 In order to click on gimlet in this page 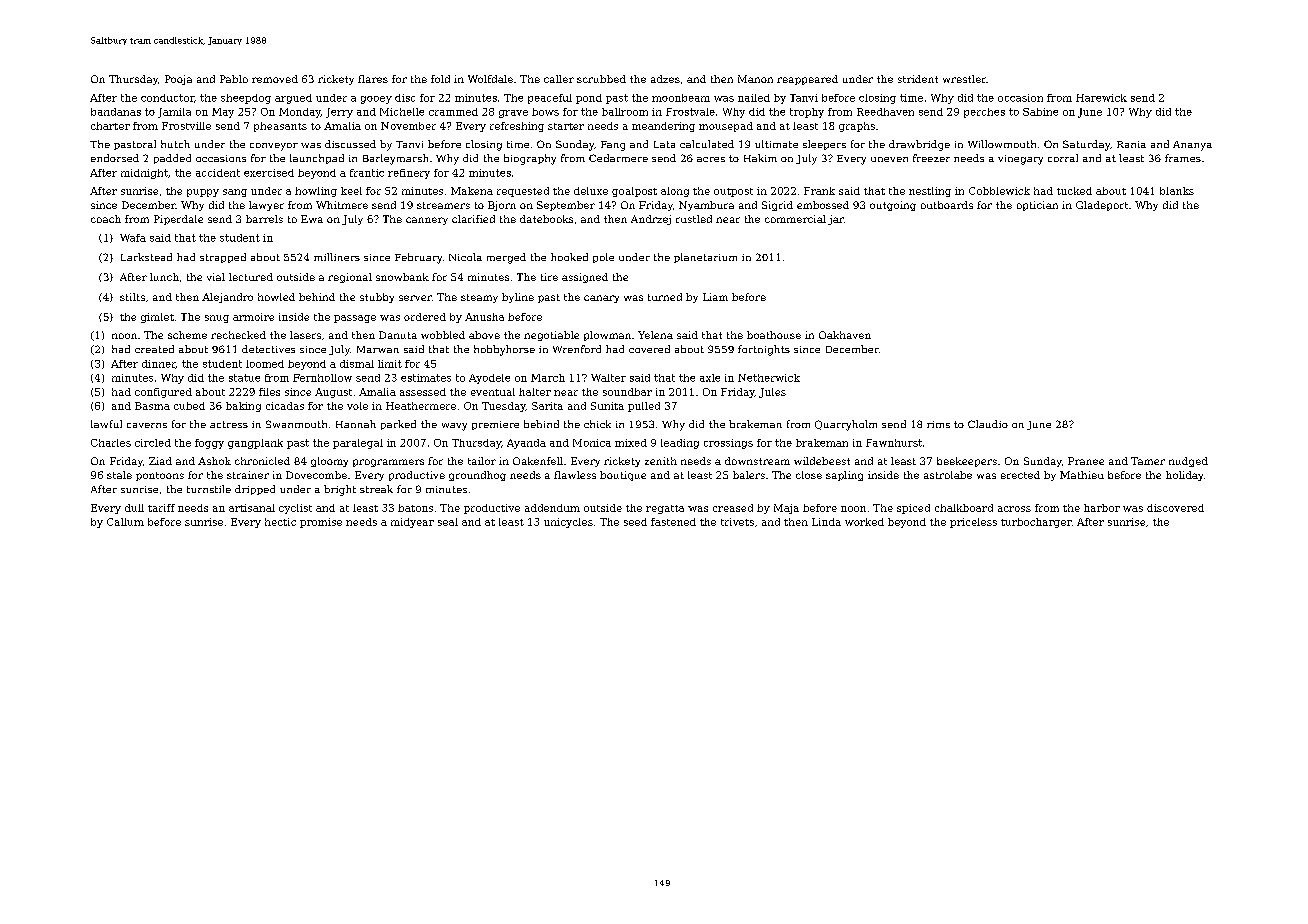, I will do `click(157, 318)`.
